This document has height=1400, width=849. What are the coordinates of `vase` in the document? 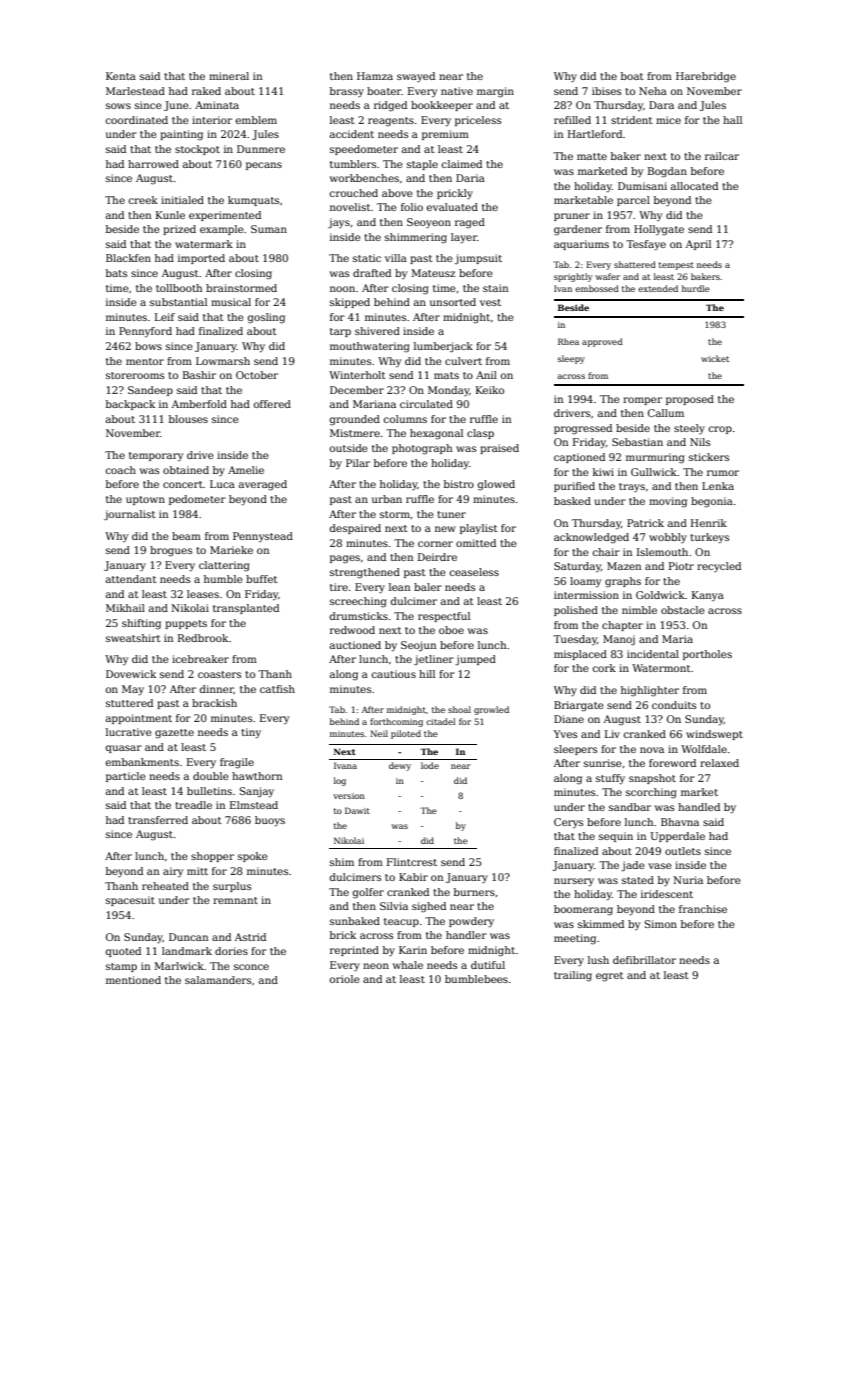 It's located at (660, 866).
